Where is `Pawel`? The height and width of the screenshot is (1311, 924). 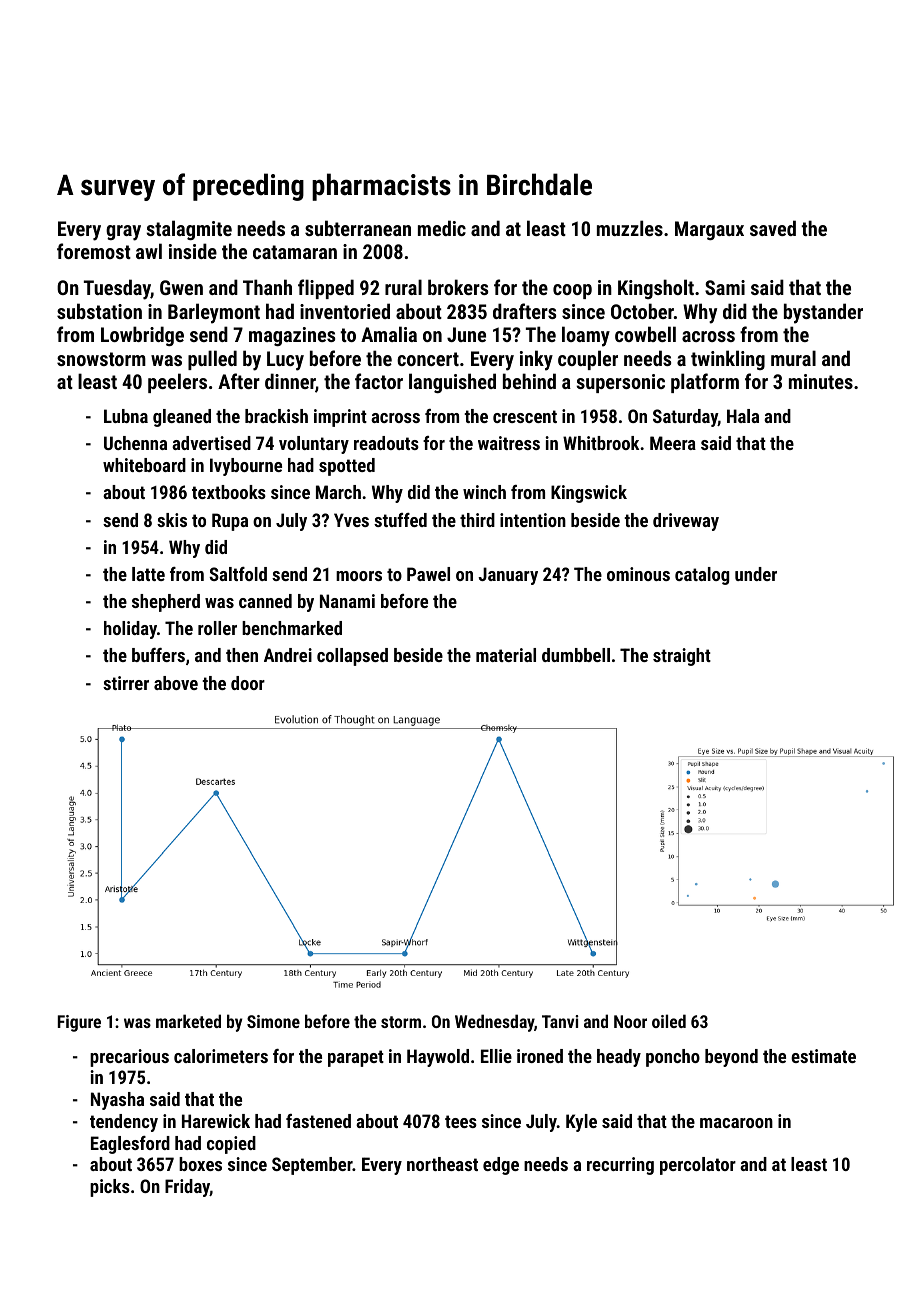 Pawel is located at coordinates (428, 574).
